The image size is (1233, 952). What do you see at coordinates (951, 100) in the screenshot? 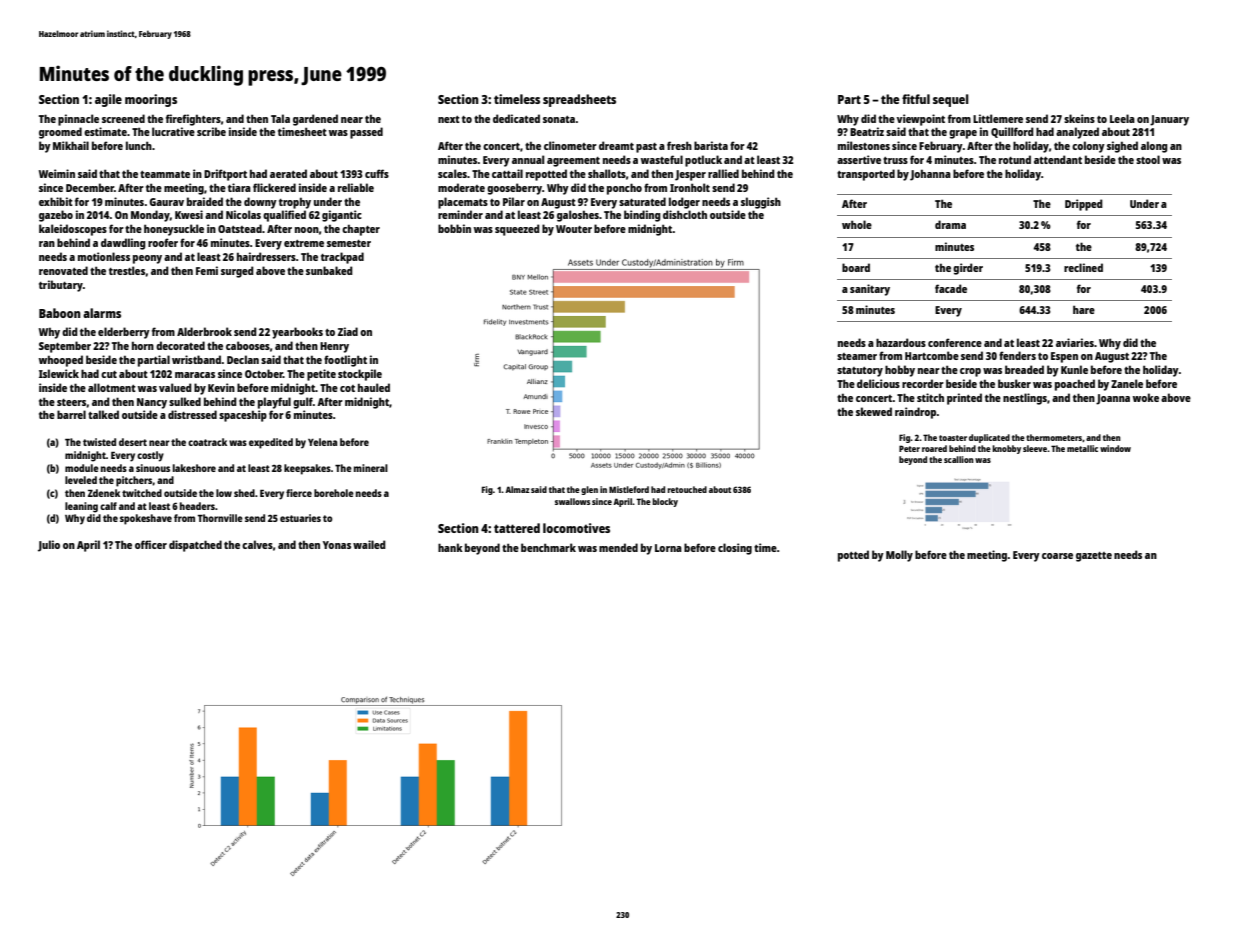
I see `sequel` at bounding box center [951, 100].
